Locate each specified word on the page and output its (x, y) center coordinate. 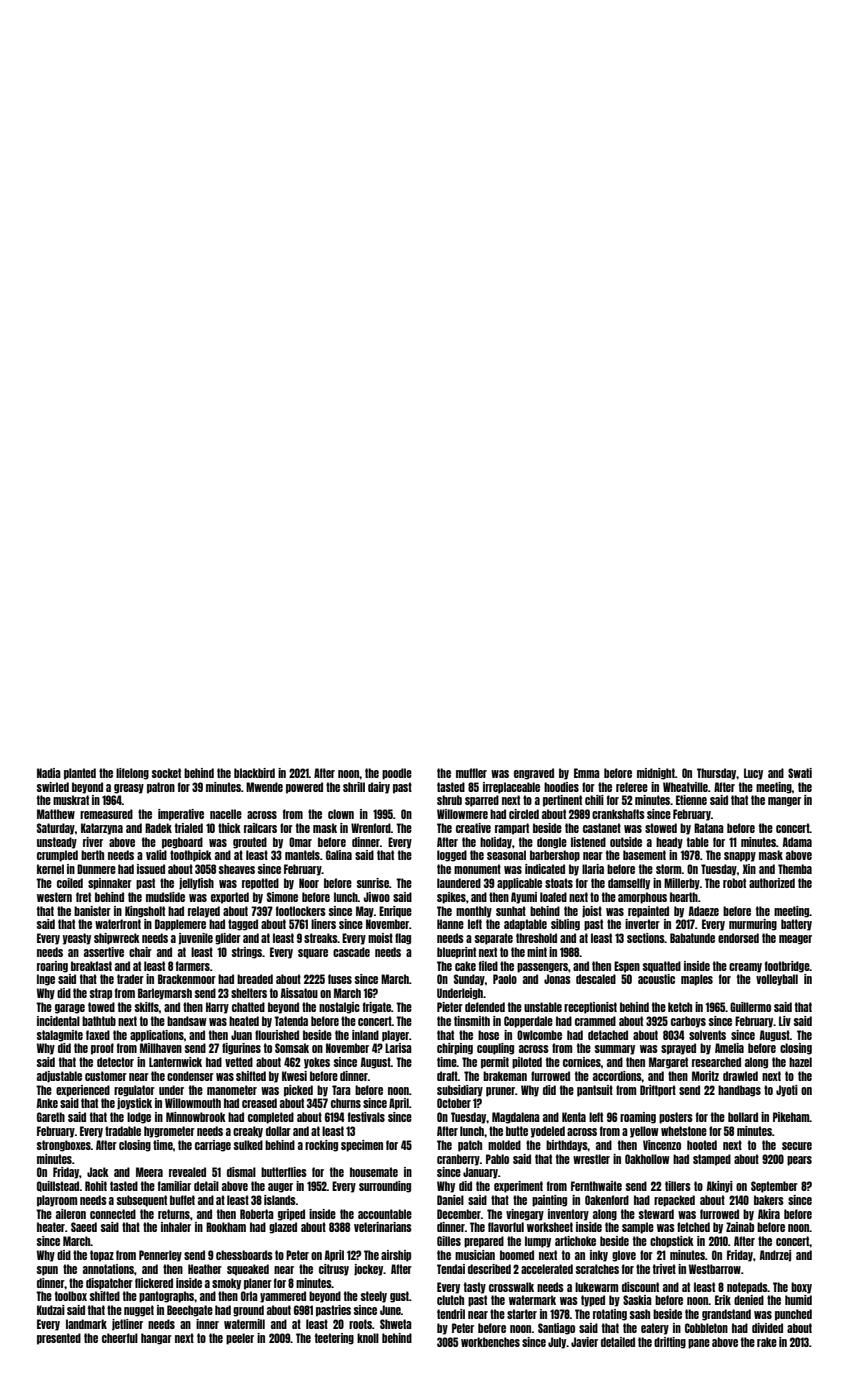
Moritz (705, 1076)
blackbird (254, 773)
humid (798, 1300)
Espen (627, 967)
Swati (800, 773)
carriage (213, 1146)
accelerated (547, 1269)
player (395, 1036)
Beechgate (190, 1311)
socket (166, 773)
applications (157, 1036)
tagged (243, 925)
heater (51, 1227)
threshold (536, 938)
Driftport (658, 1091)
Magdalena (516, 1118)
